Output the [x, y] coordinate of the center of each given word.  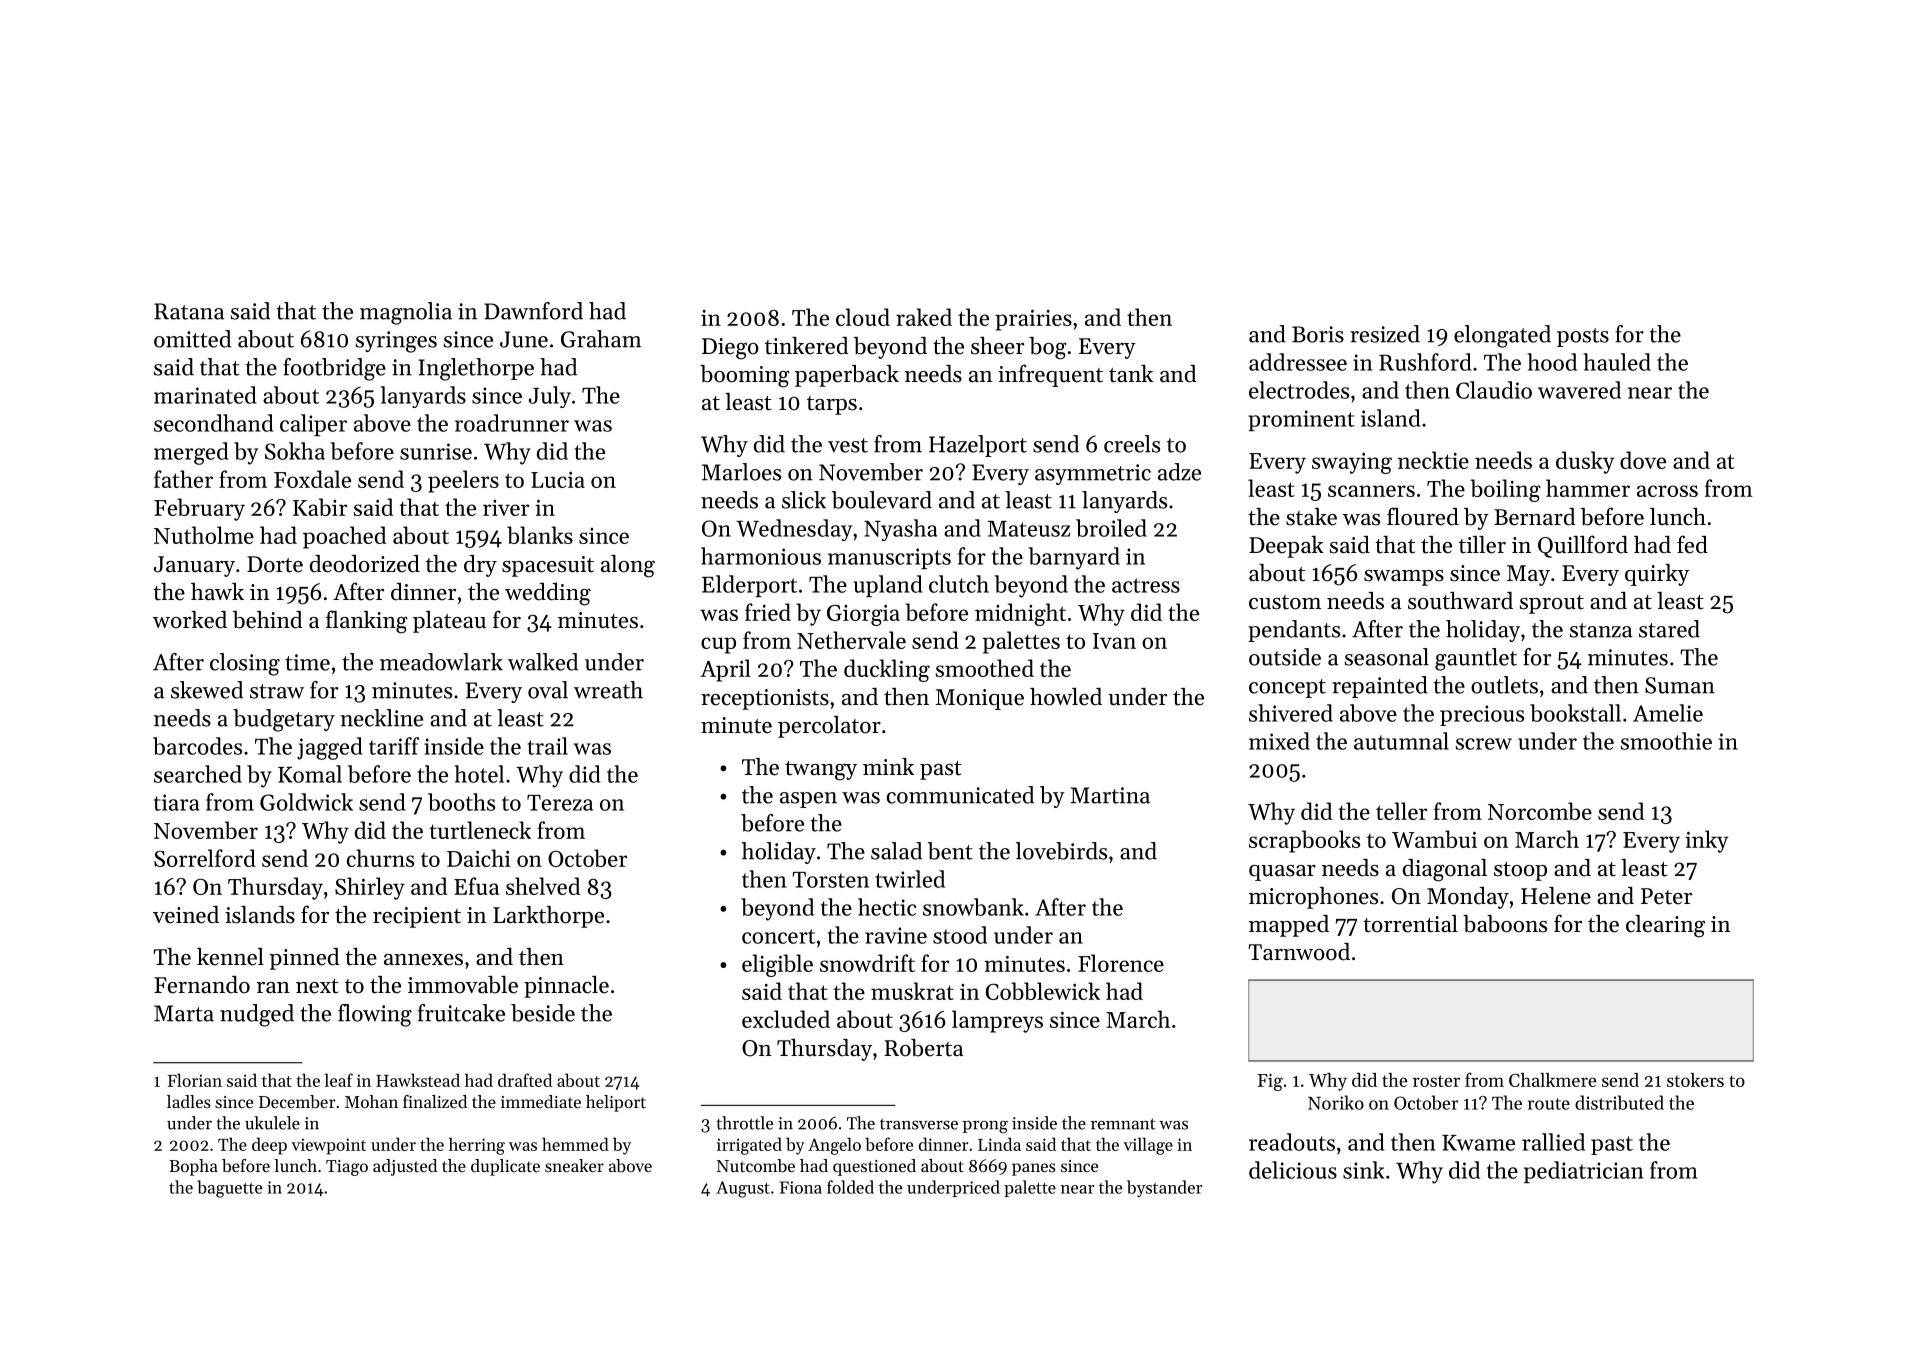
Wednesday [794, 530]
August [743, 1189]
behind [267, 620]
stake [1311, 517]
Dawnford [533, 311]
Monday [1468, 898]
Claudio [1494, 390]
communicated [960, 795]
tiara [177, 802]
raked [924, 317]
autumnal [1401, 741]
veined [186, 915]
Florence [1121, 963]
